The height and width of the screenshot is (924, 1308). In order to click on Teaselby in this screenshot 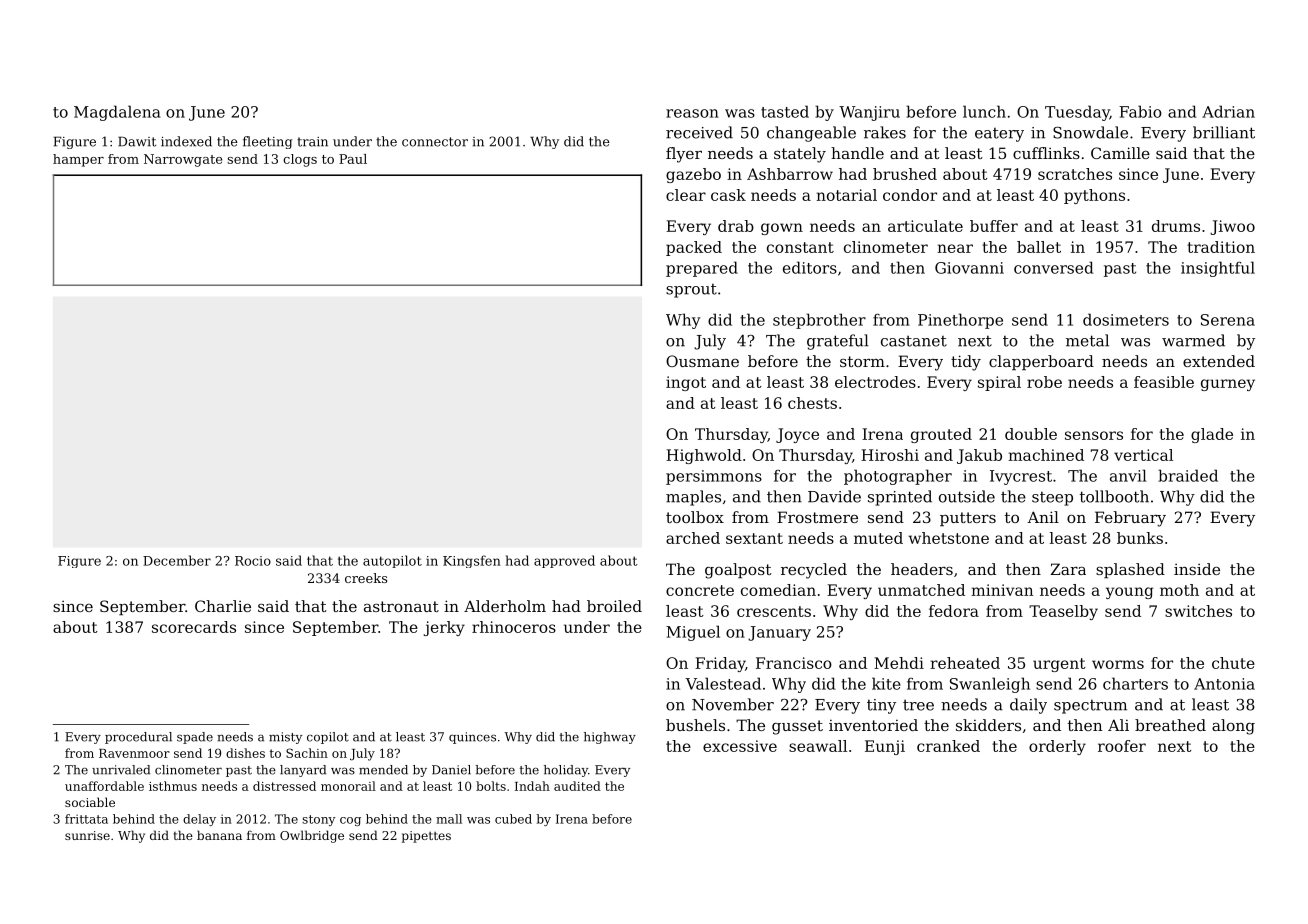, I will do `click(1063, 612)`.
